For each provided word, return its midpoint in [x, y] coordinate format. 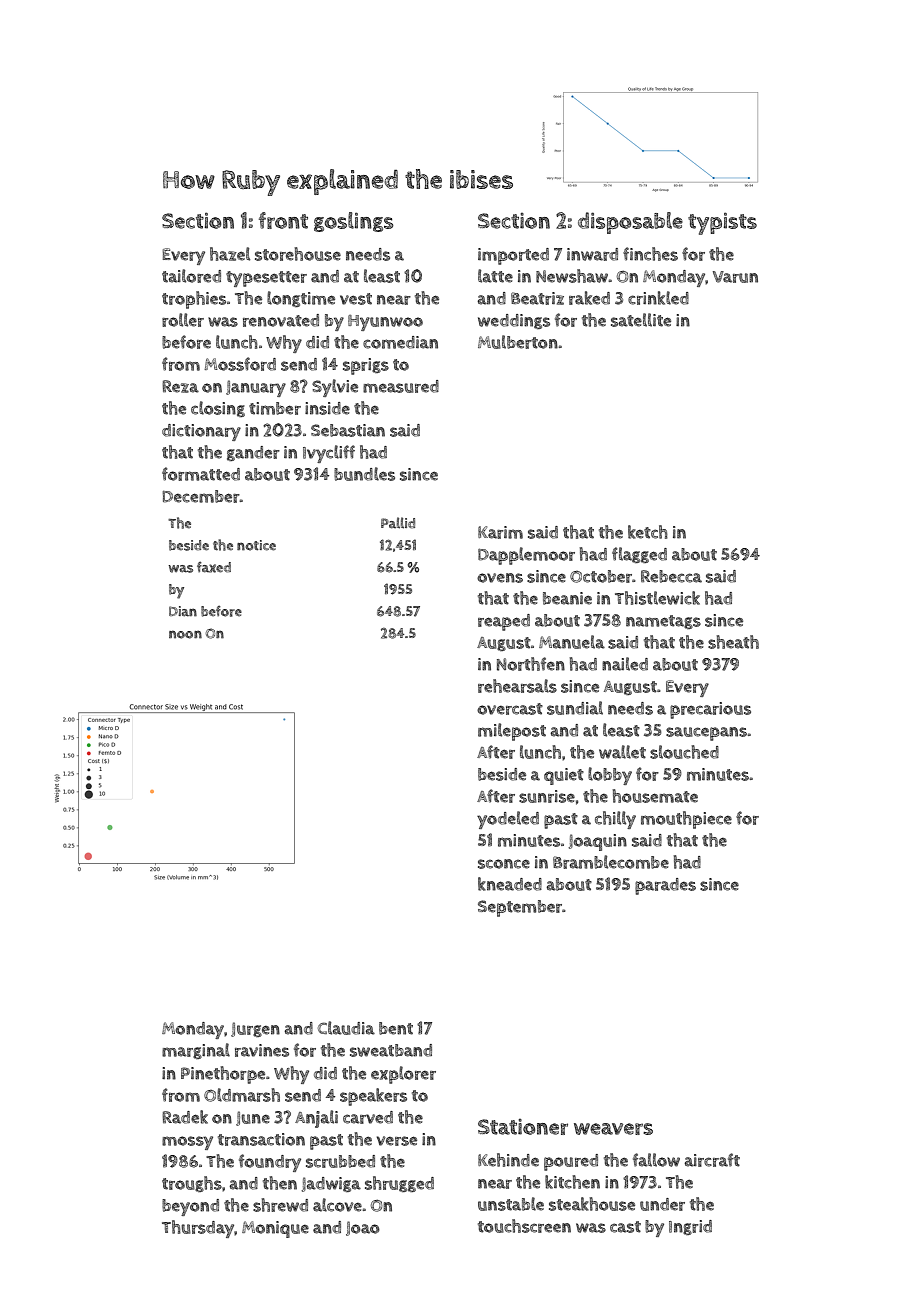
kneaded [510, 884]
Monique [275, 1229]
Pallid [398, 523]
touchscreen [524, 1226]
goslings [354, 222]
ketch [648, 532]
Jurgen [255, 1029]
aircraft [712, 1160]
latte [495, 276]
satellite [641, 320]
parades [665, 886]
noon [185, 634]
